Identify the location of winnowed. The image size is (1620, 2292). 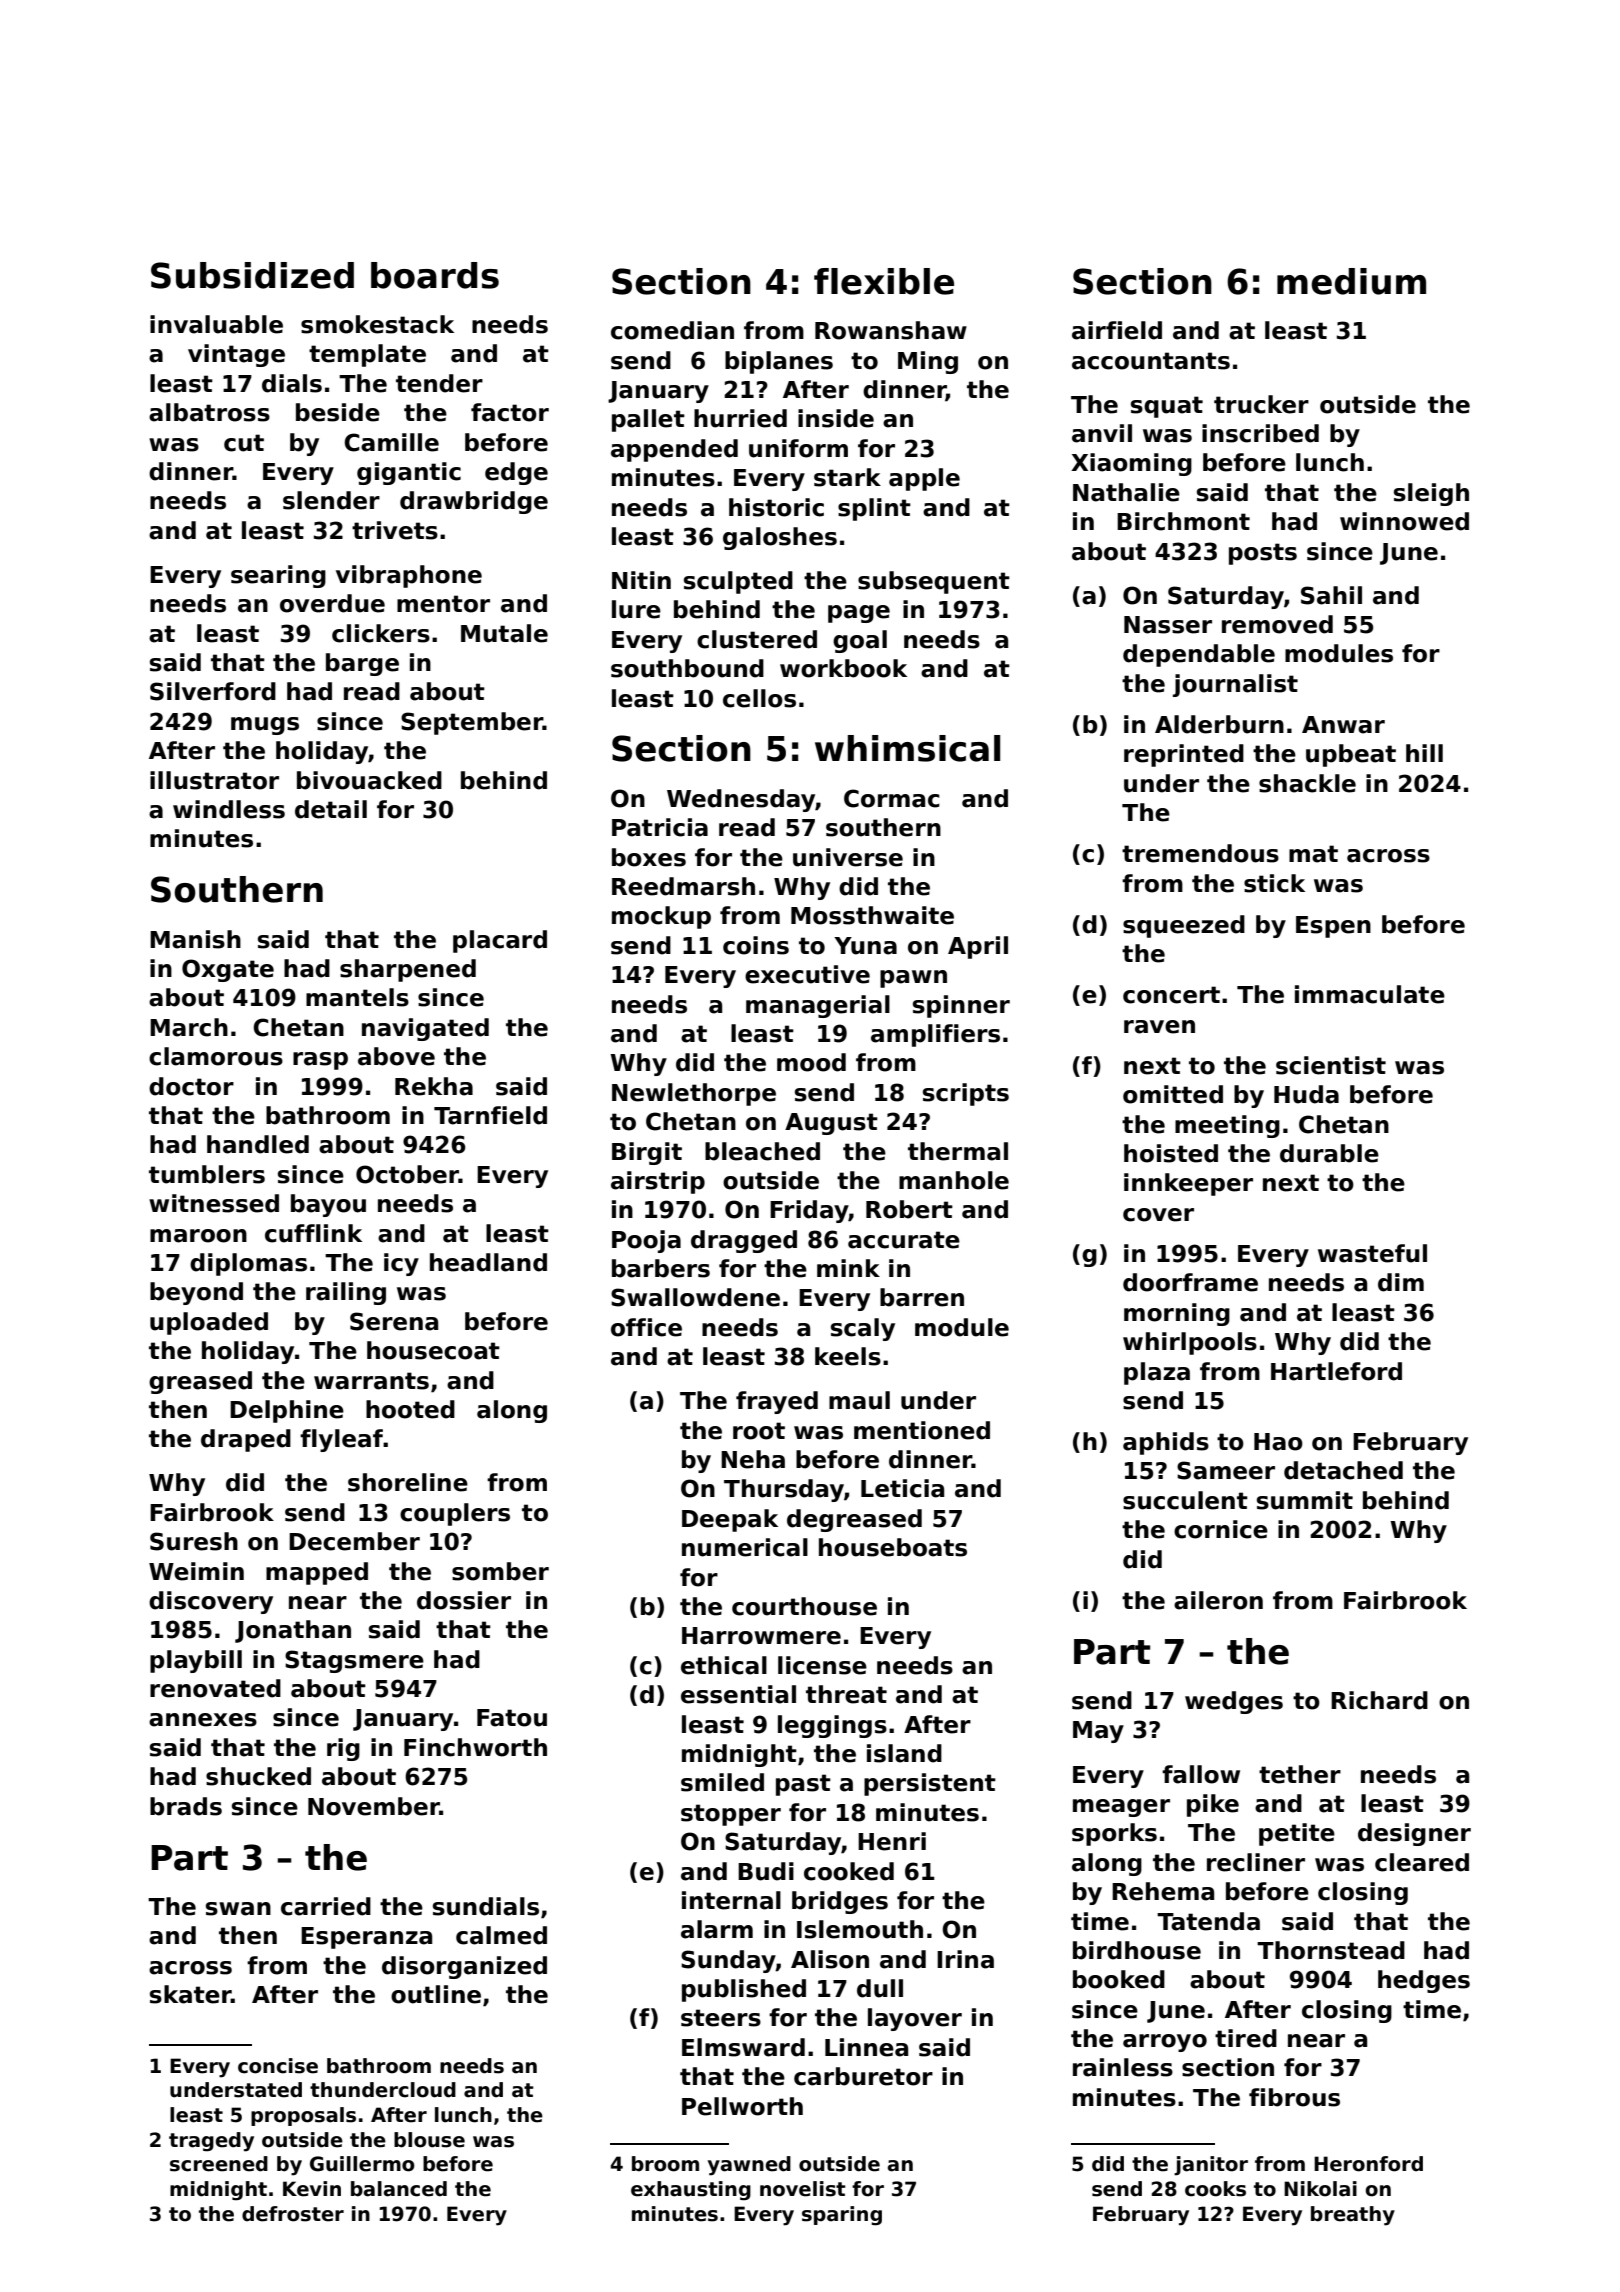
(1404, 521).
